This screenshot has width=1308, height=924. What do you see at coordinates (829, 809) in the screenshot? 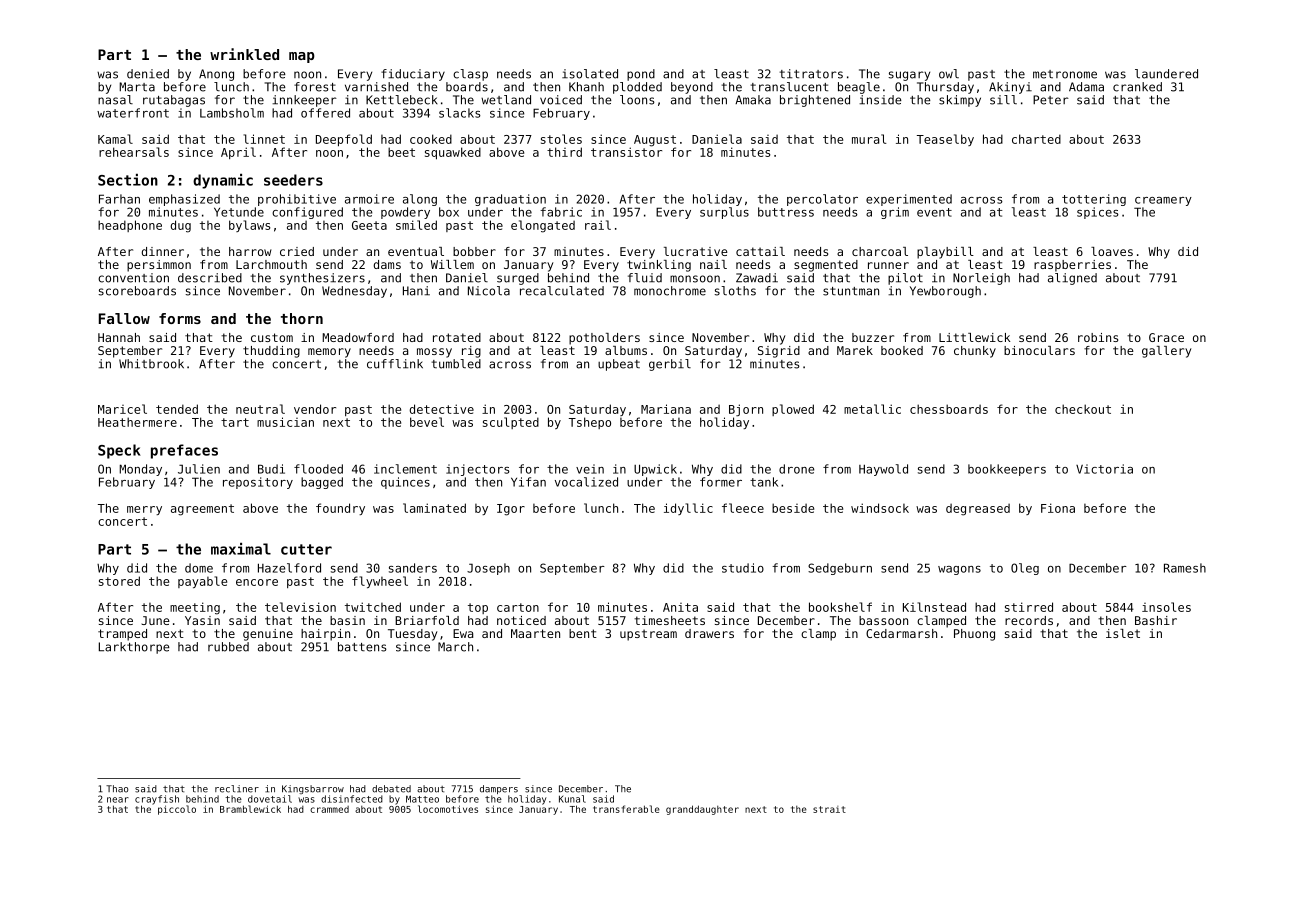
I see `strait` at bounding box center [829, 809].
